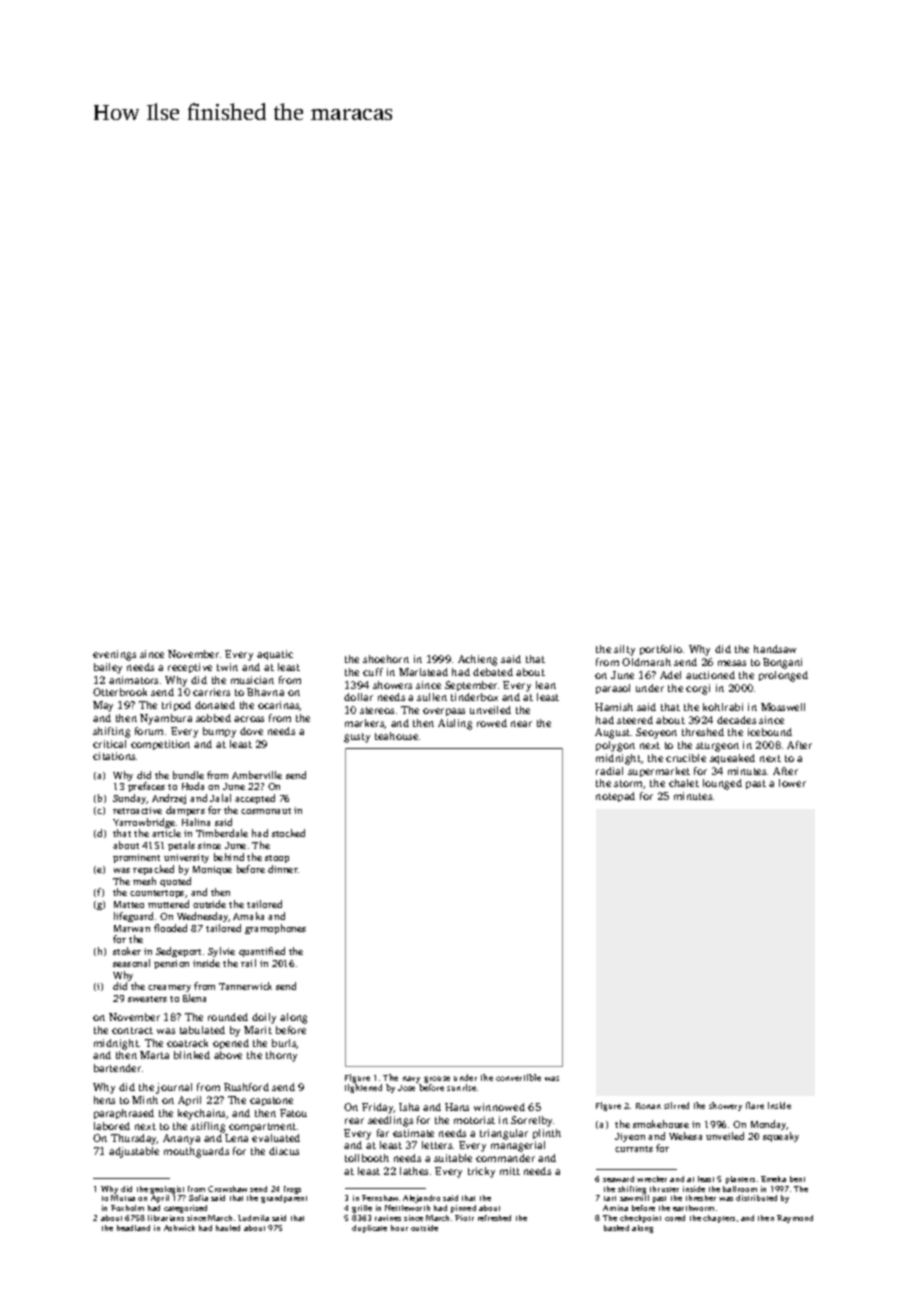  Describe the element at coordinates (615, 797) in the document. I see `notepad` at that location.
